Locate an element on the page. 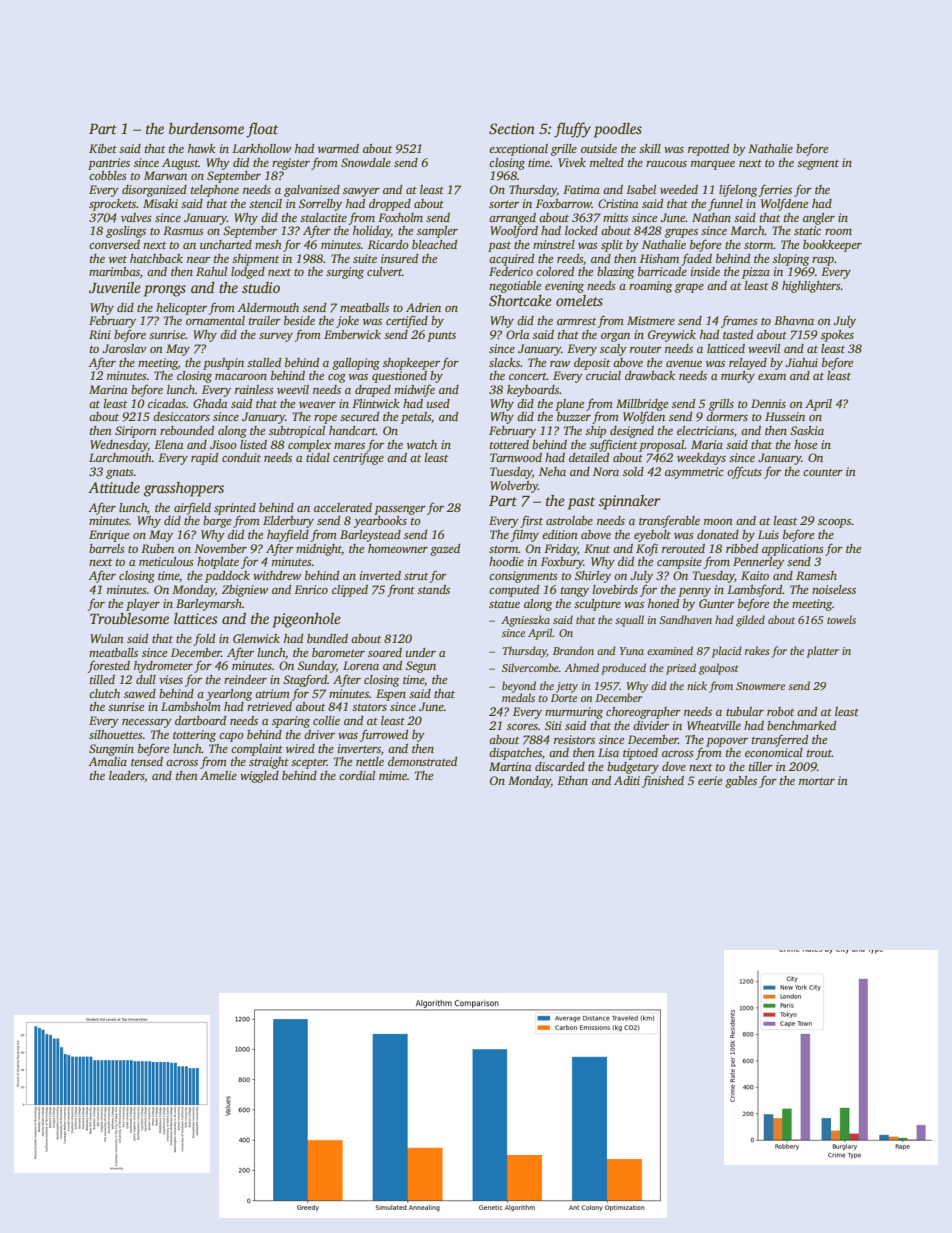 The image size is (952, 1233). burdensome is located at coordinates (206, 128).
